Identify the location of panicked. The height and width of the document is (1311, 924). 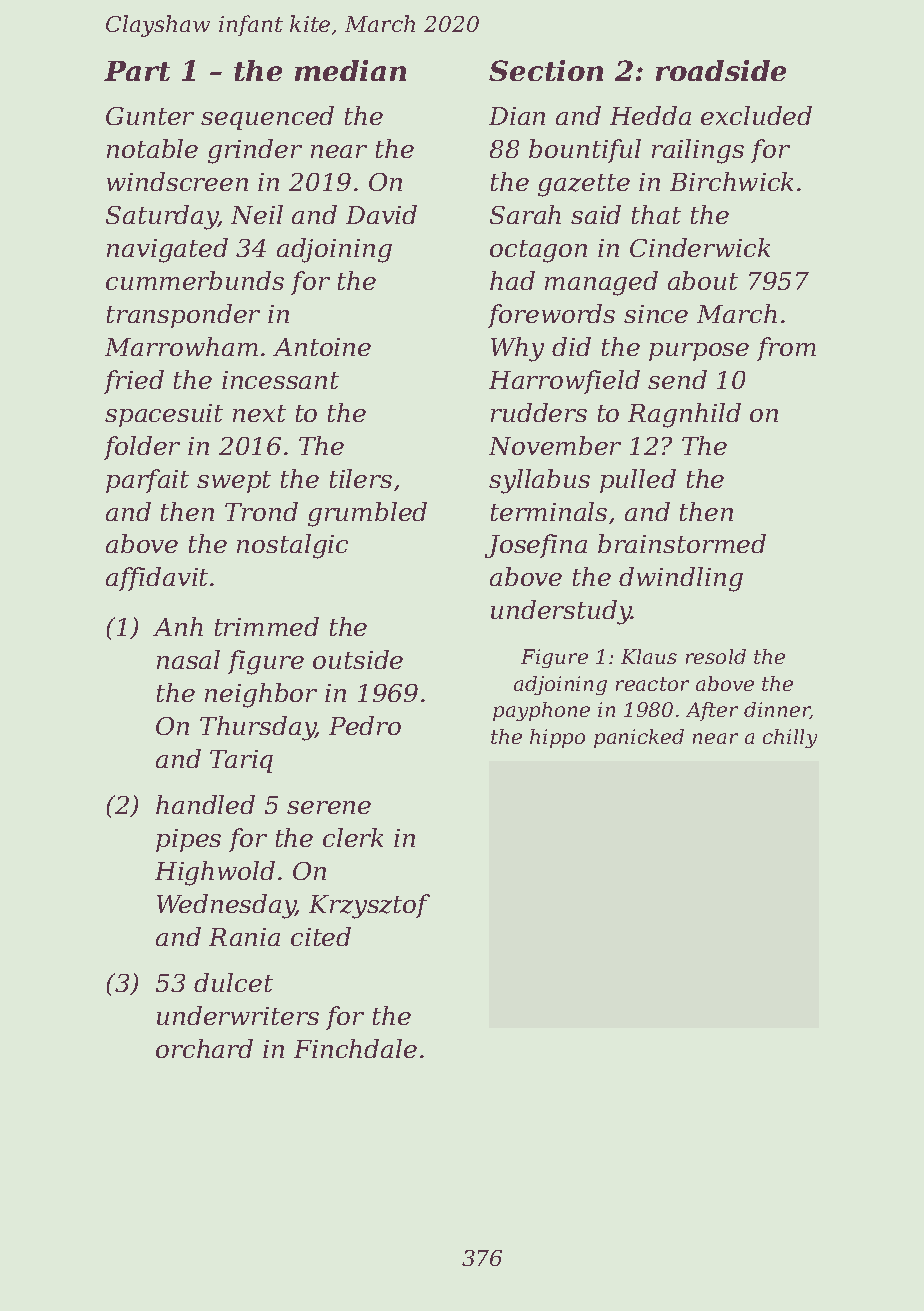
(639, 738).
